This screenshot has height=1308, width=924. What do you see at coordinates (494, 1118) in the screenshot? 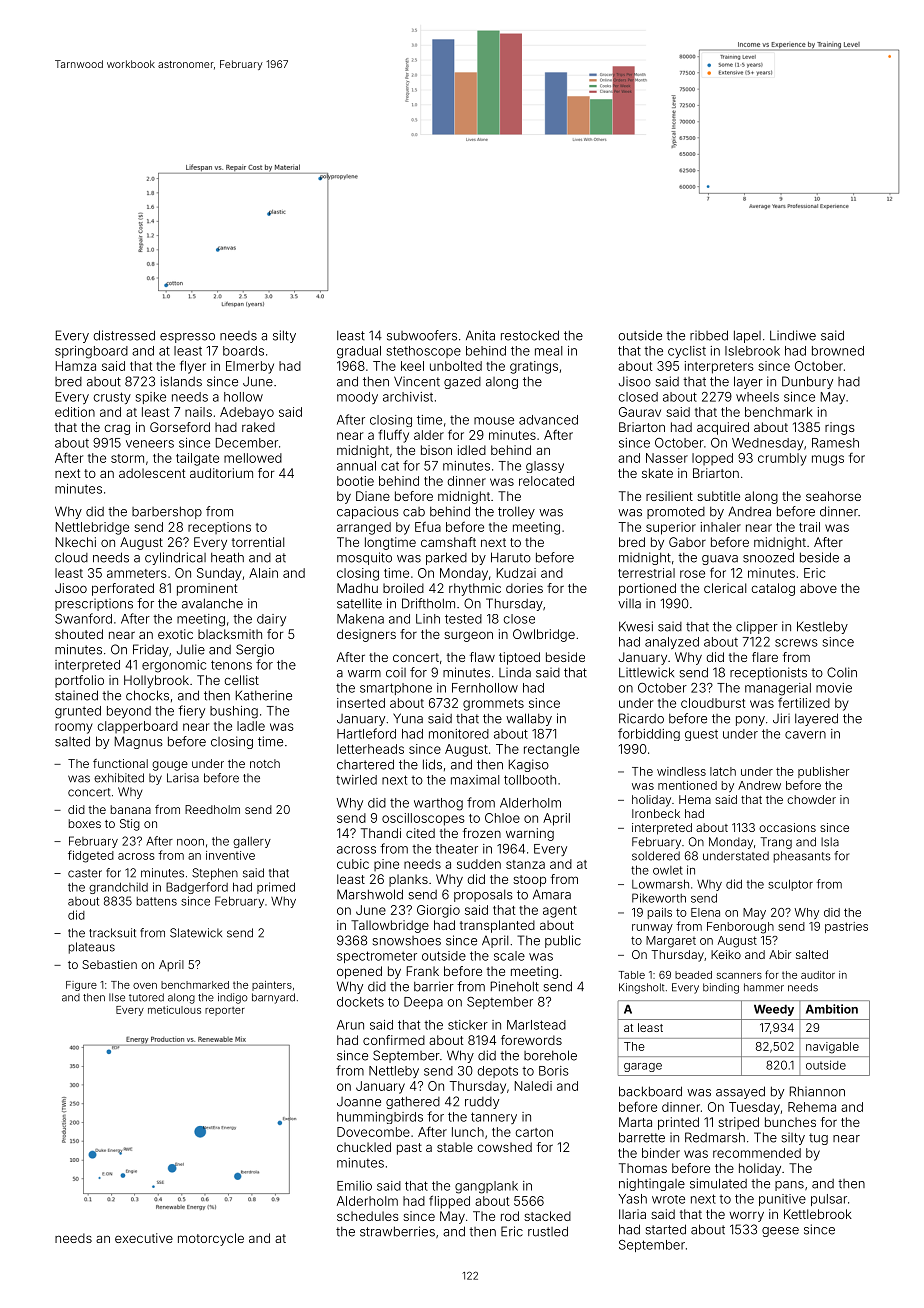
I see `tannery` at bounding box center [494, 1118].
